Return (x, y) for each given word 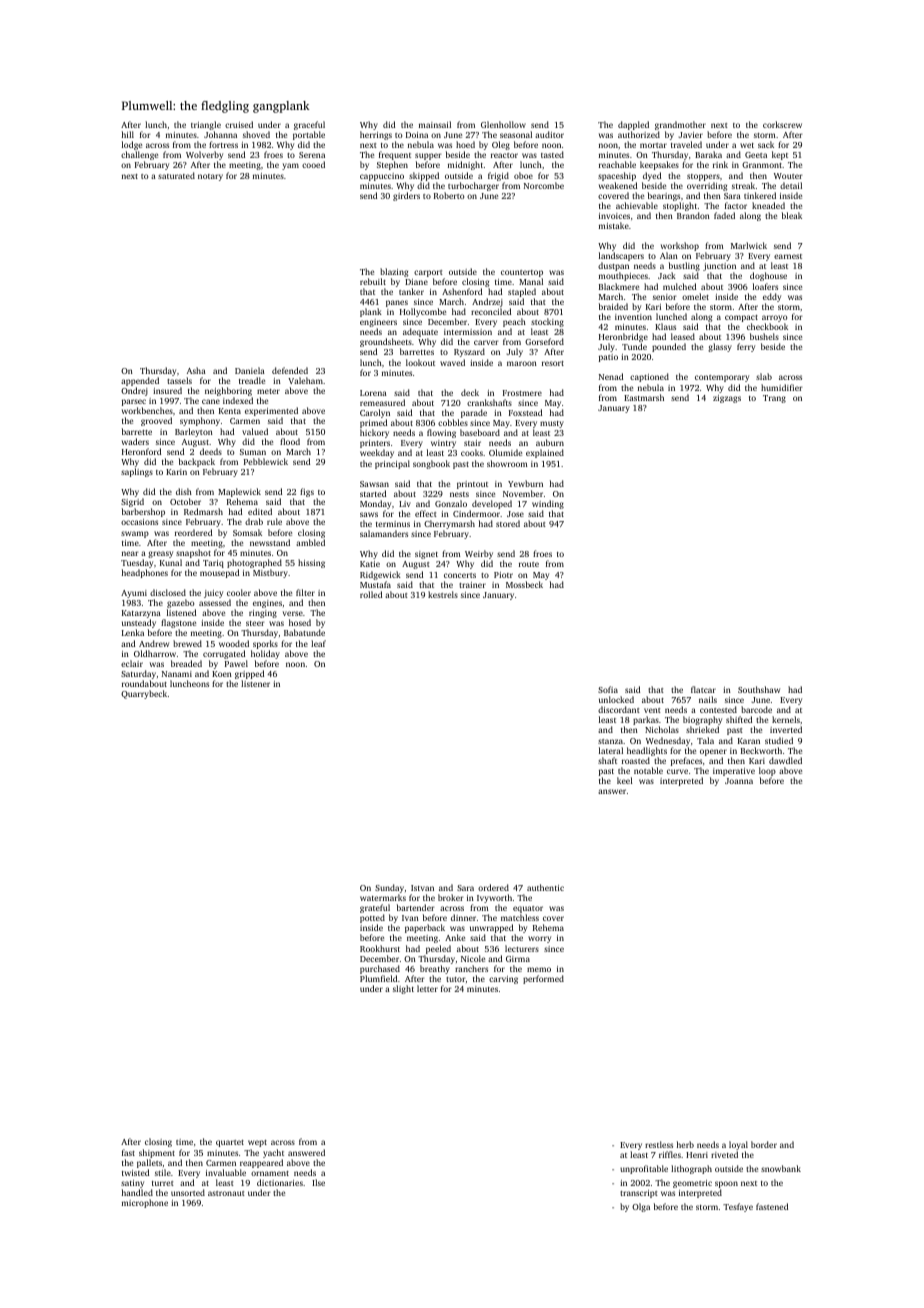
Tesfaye (738, 1207)
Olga (641, 1207)
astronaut (226, 1193)
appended (140, 381)
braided (613, 306)
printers (375, 445)
